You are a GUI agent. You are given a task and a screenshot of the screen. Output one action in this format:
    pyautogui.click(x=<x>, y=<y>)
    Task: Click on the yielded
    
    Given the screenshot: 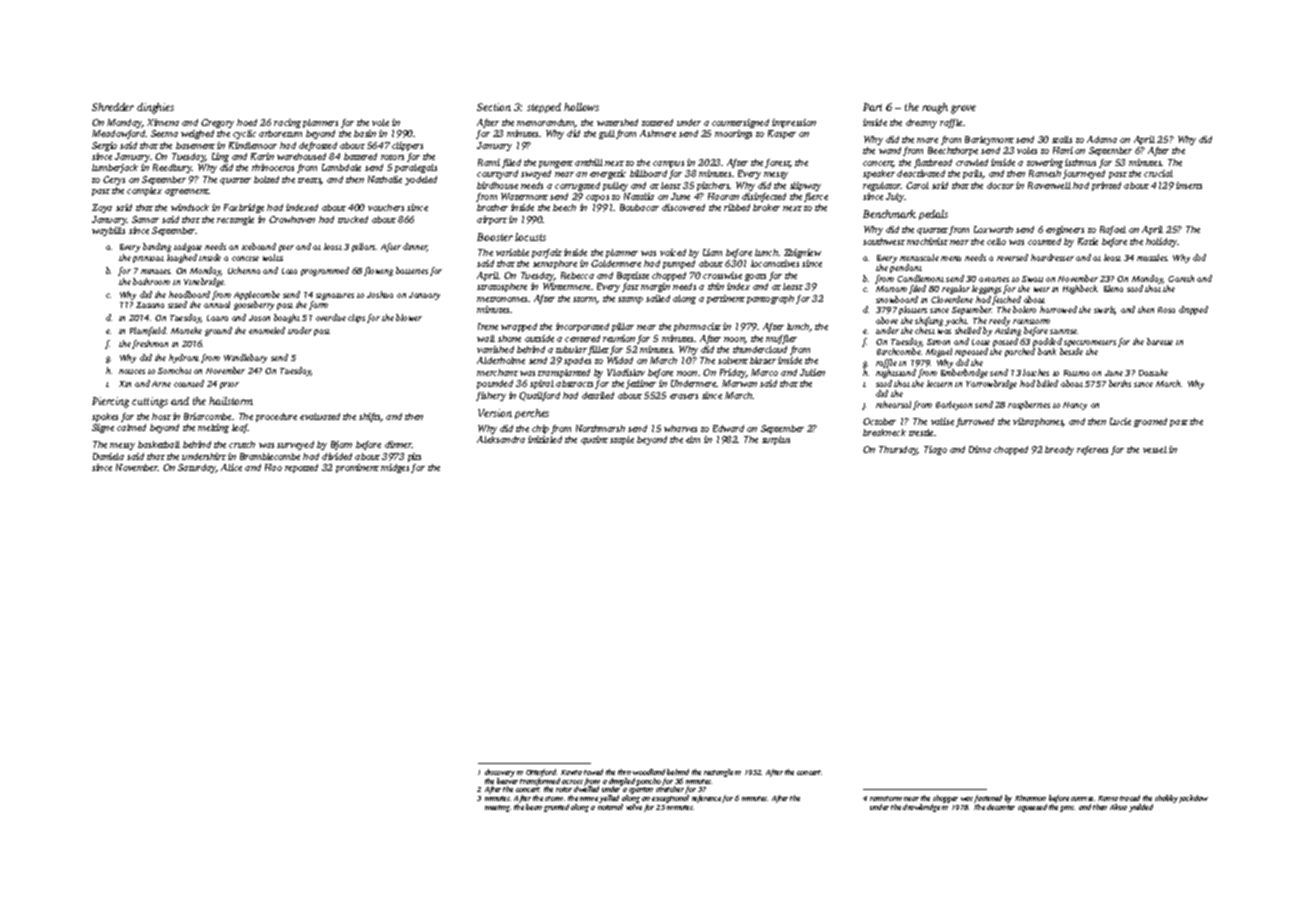 What is the action you would take?
    pyautogui.click(x=1141, y=808)
